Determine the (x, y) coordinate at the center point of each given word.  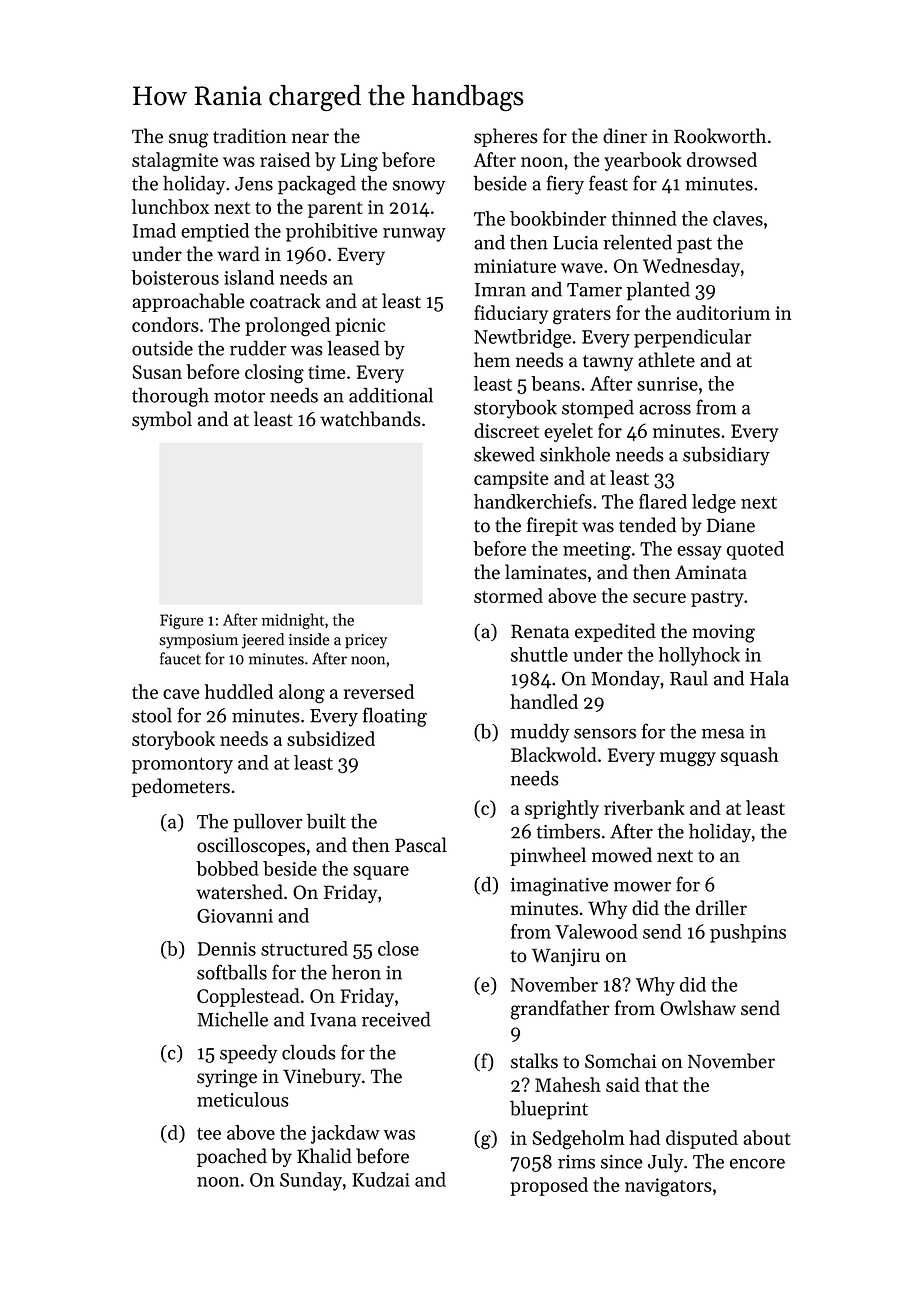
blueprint (549, 1110)
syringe (227, 1078)
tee (209, 1133)
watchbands (370, 419)
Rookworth (720, 136)
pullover (267, 823)
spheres (506, 137)
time (327, 372)
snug (188, 140)
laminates (546, 572)
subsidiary (726, 456)
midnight (293, 621)
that (661, 1084)
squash (750, 756)
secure (659, 598)
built (326, 821)
